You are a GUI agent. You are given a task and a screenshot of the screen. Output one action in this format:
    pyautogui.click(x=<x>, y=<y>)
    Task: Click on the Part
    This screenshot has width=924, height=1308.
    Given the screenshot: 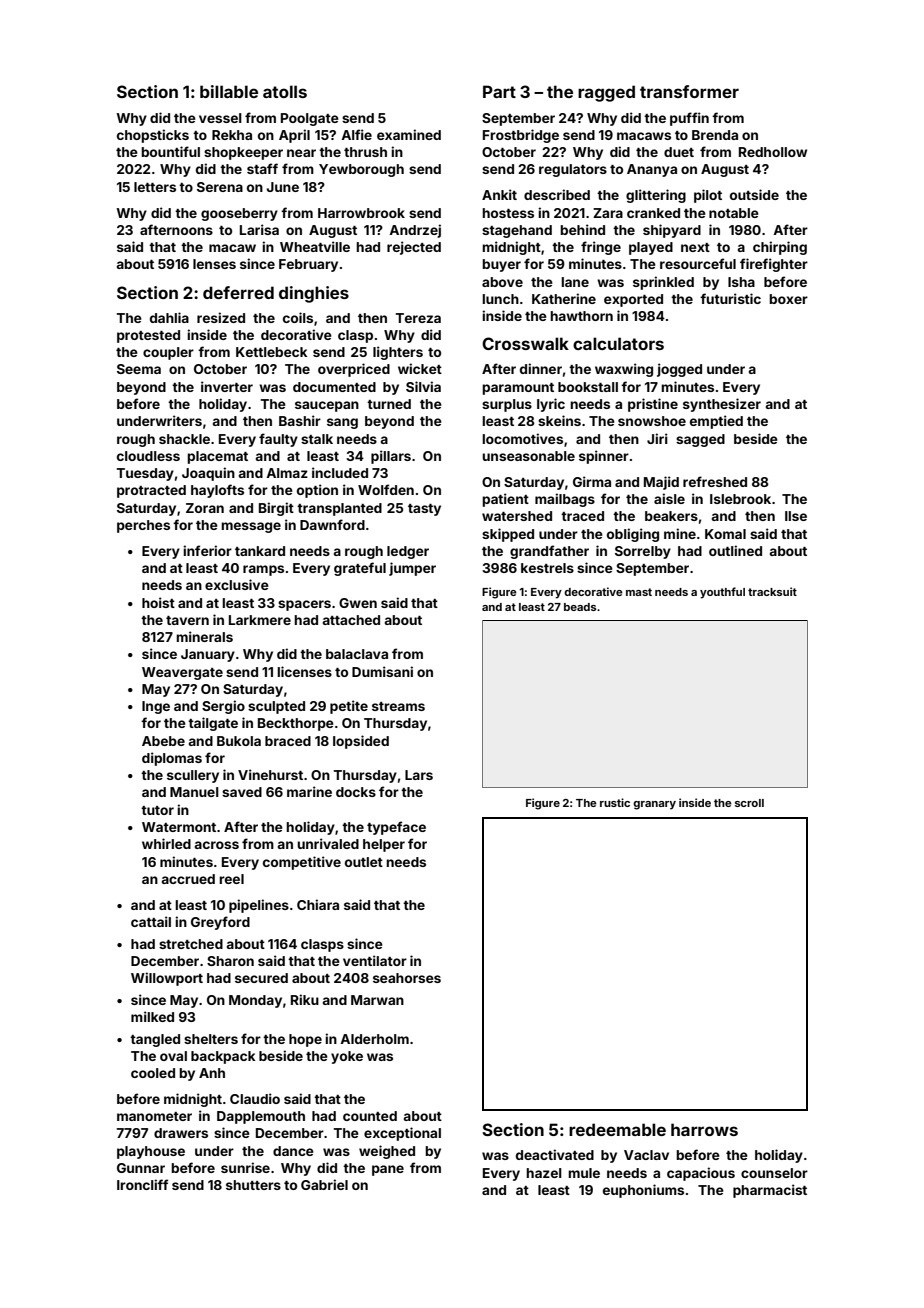 What is the action you would take?
    pyautogui.click(x=499, y=91)
